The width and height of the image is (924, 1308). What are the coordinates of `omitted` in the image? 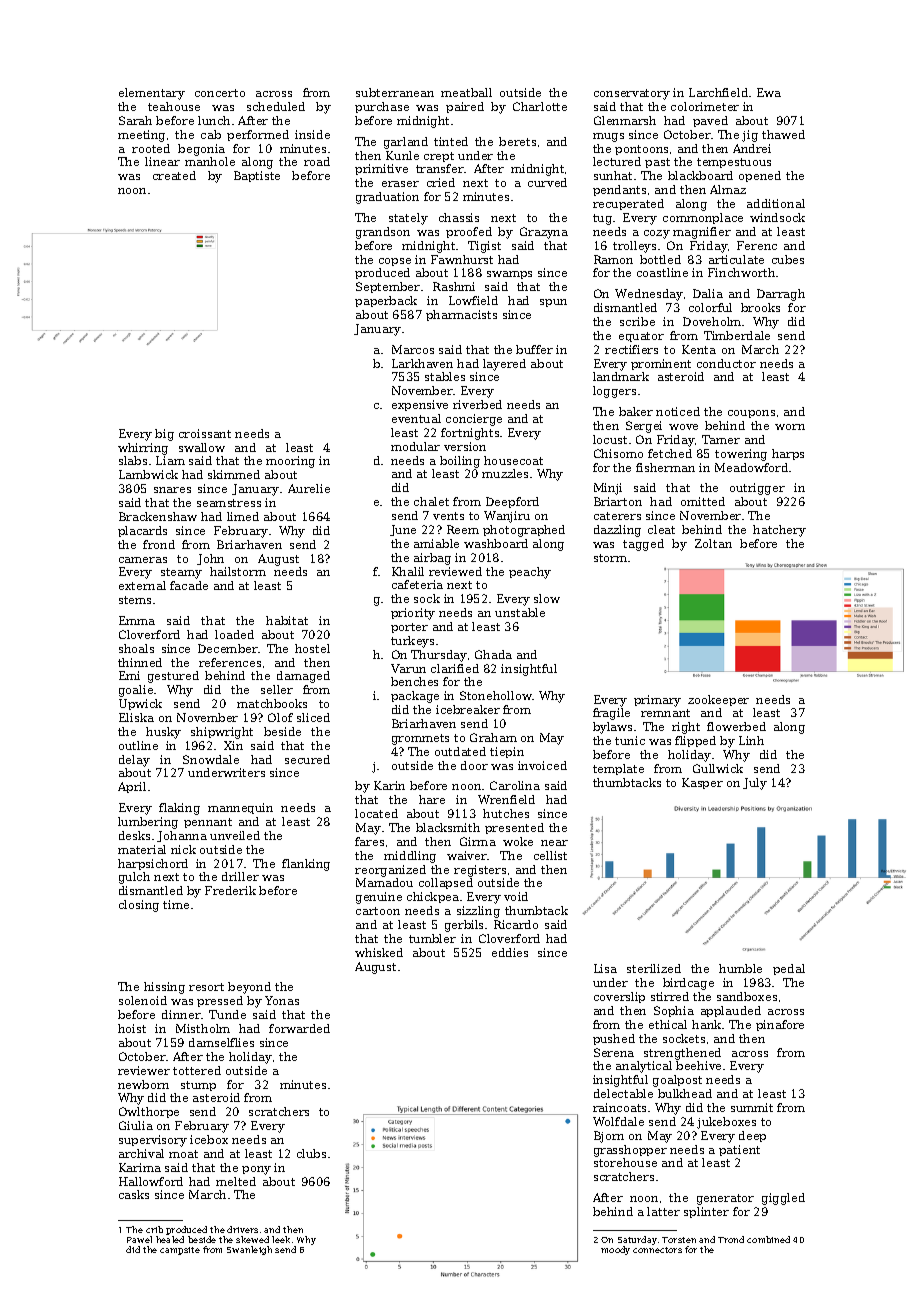 It's located at (703, 501).
